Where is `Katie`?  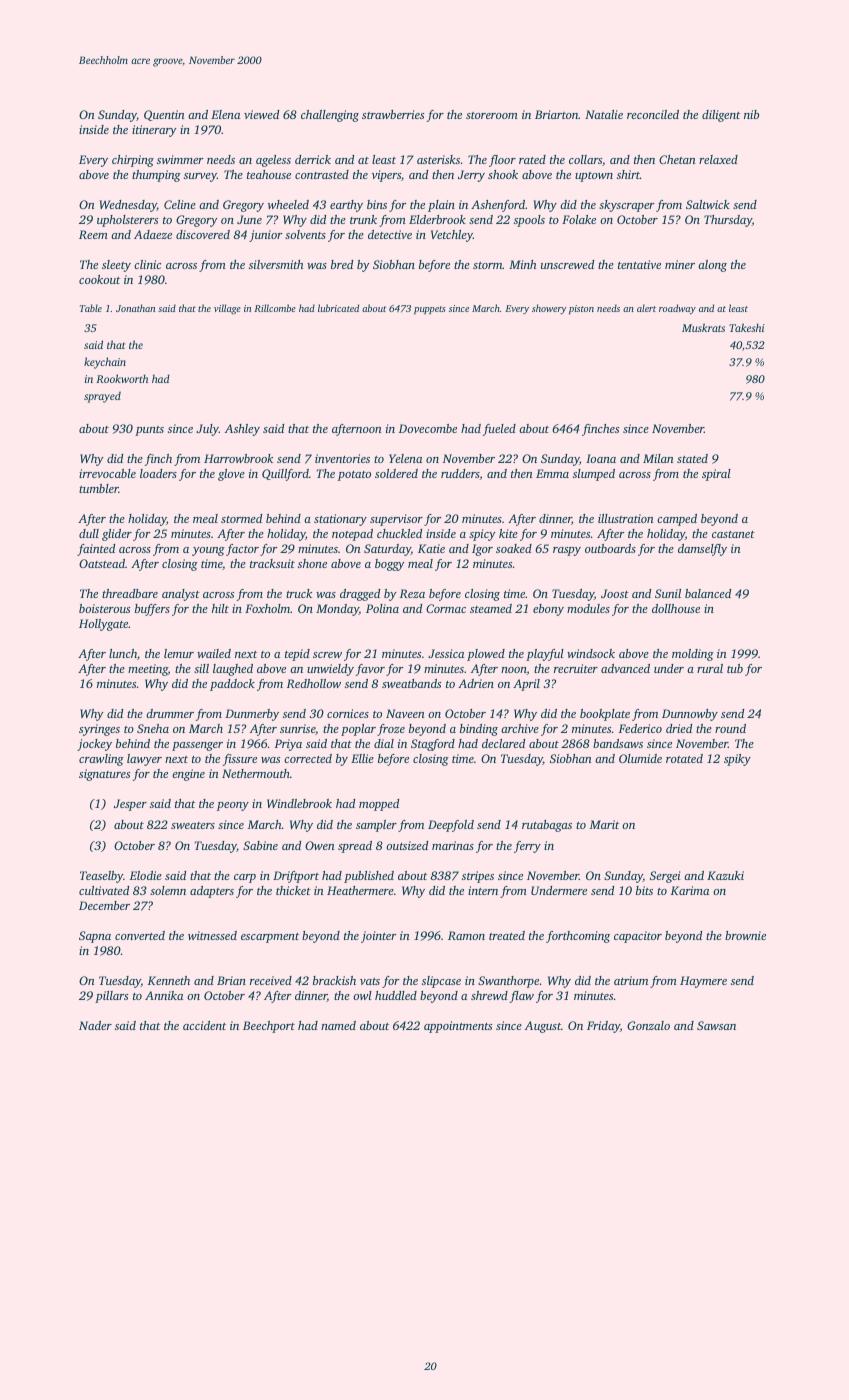 Katie is located at coordinates (431, 548).
